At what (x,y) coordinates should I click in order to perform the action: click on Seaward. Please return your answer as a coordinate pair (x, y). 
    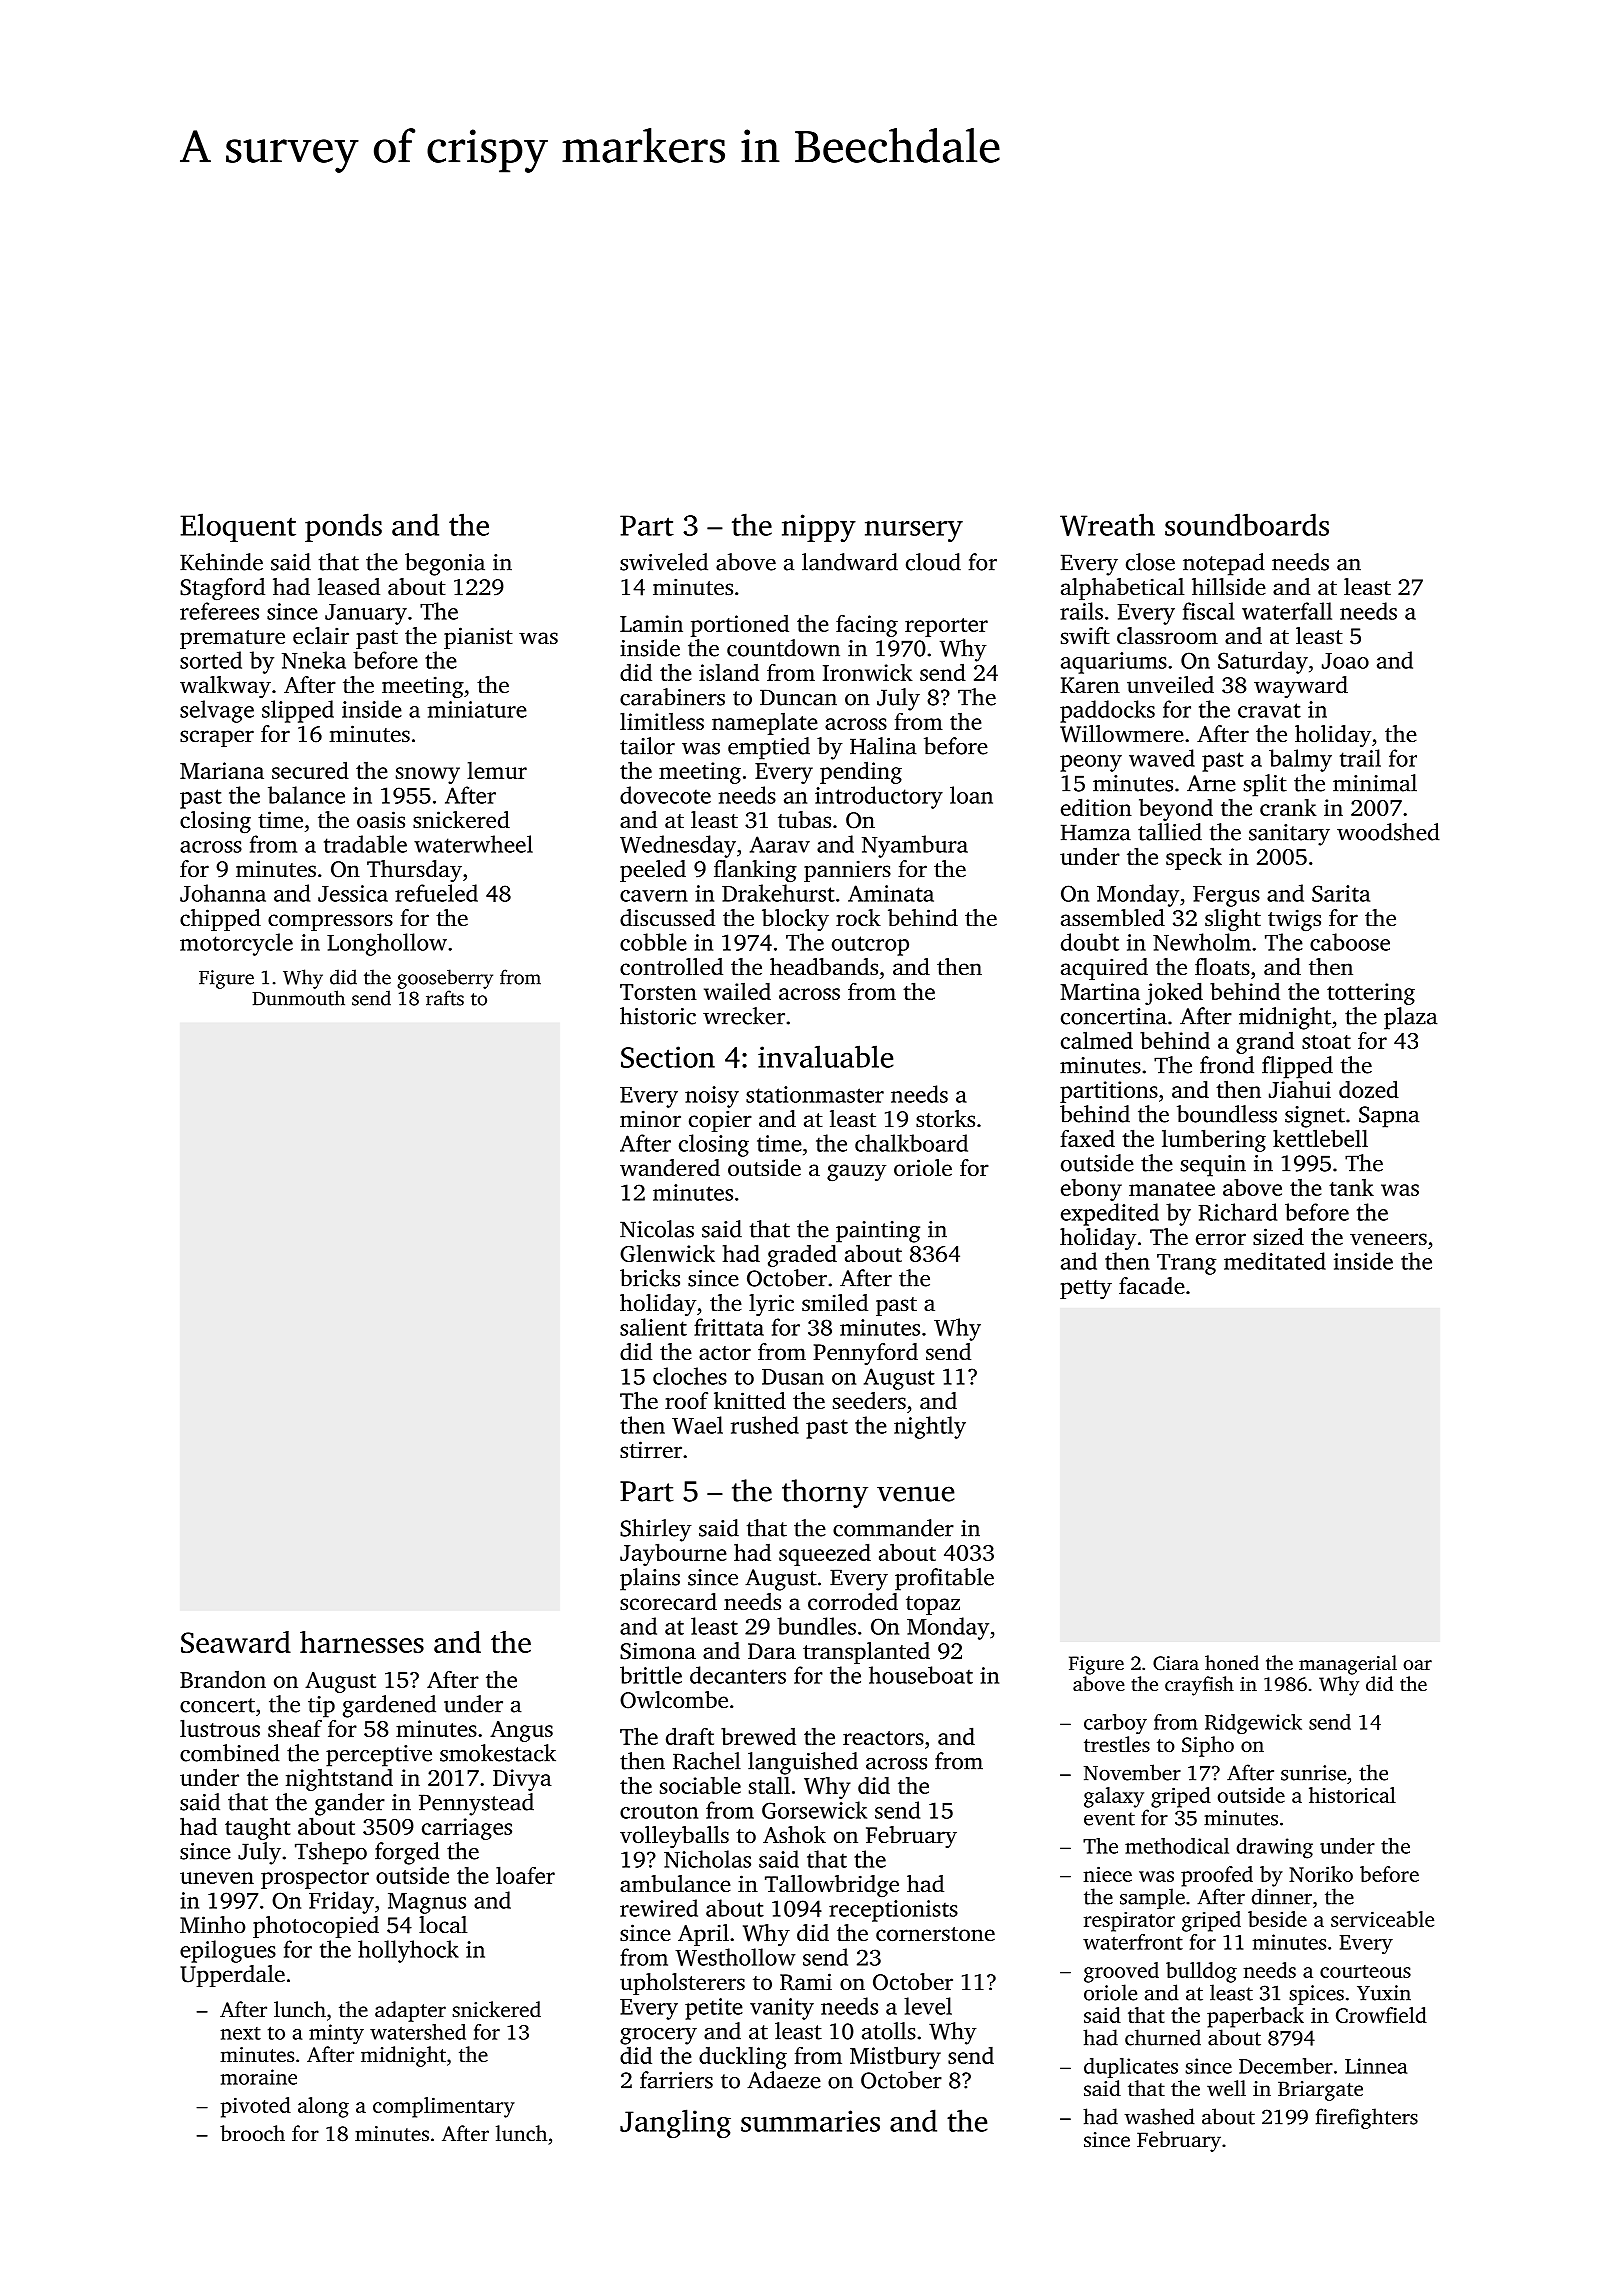
    Looking at the image, I should click on (236, 1642).
